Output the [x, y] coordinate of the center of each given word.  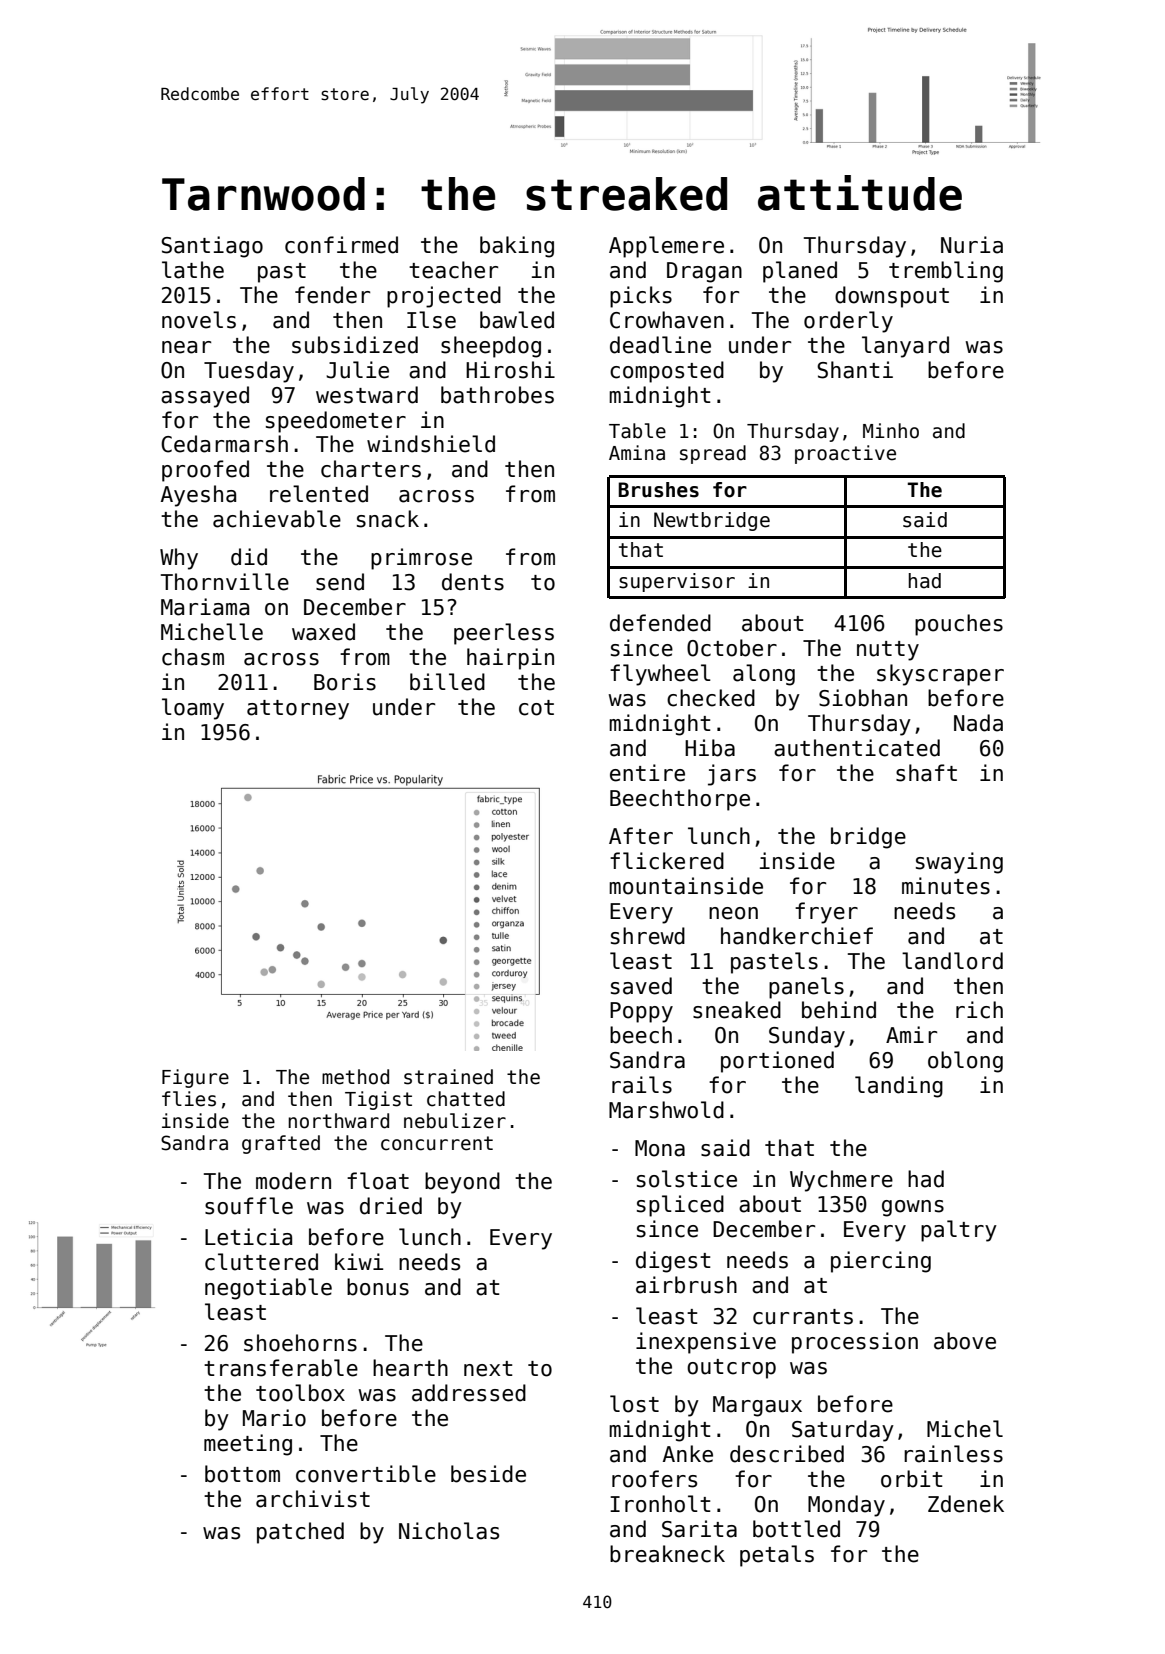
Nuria [972, 245]
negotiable [268, 1289]
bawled [517, 320]
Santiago [212, 247]
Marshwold [666, 1110]
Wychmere [841, 1181]
